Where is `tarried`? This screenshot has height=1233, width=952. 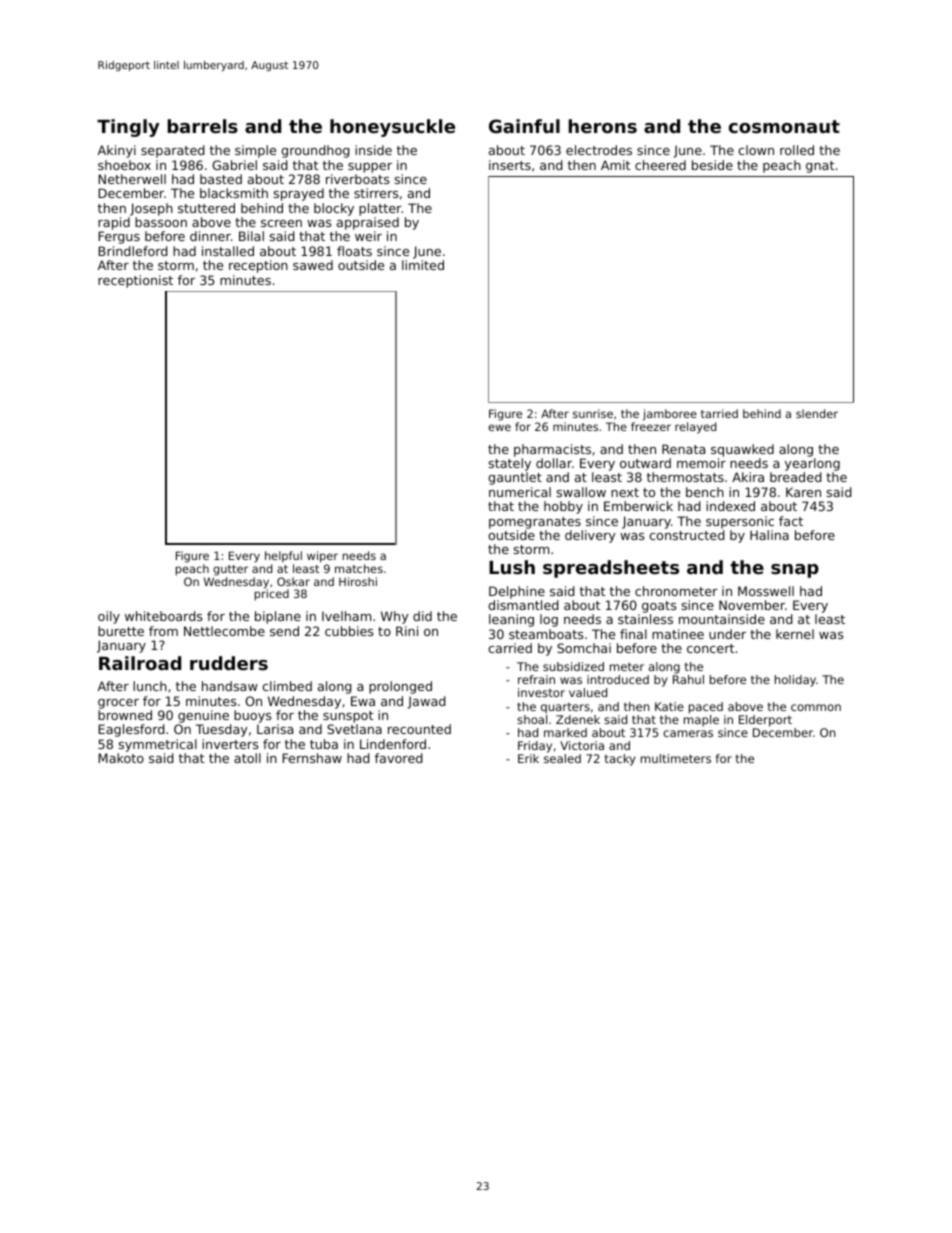 tarried is located at coordinates (719, 413).
